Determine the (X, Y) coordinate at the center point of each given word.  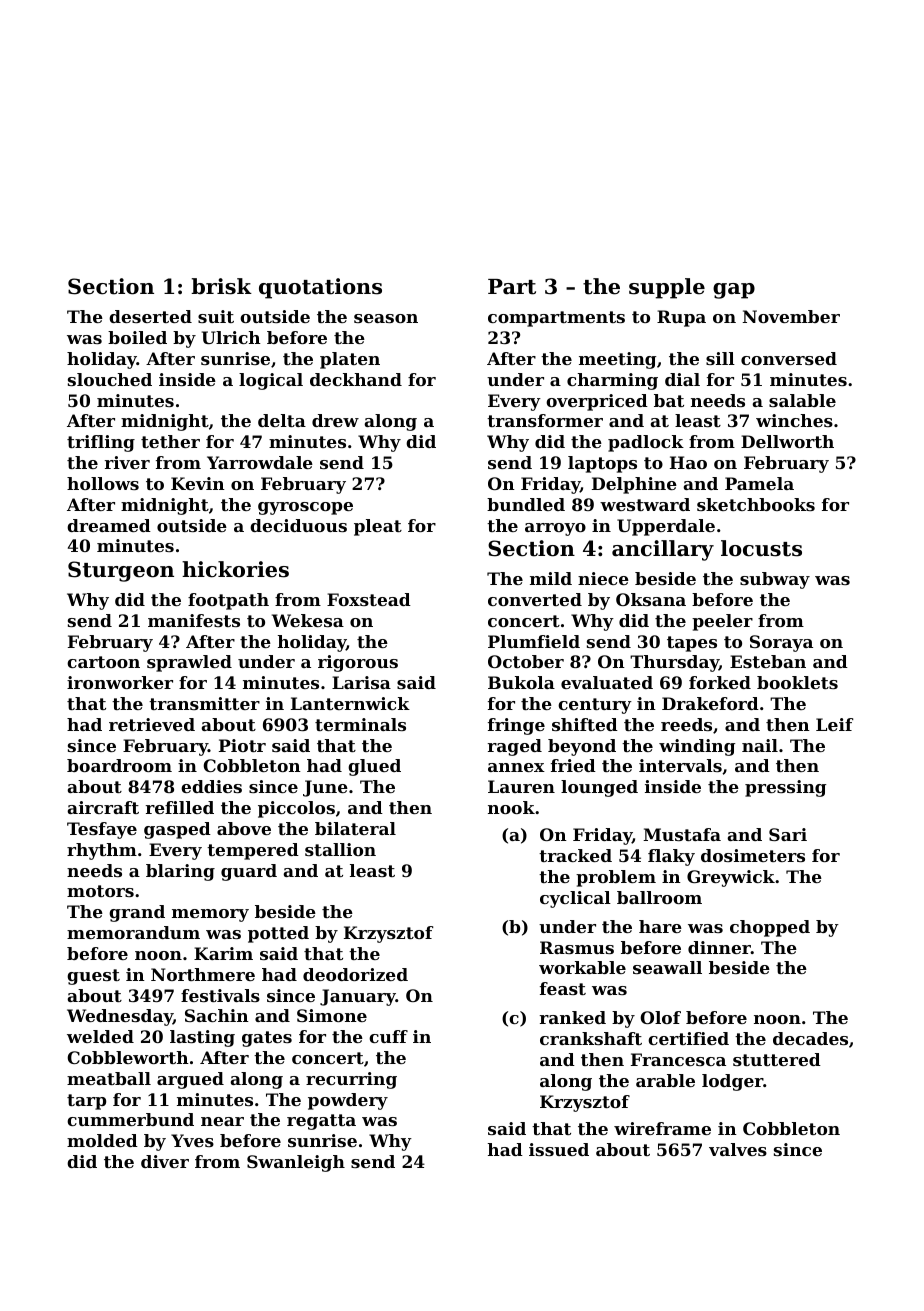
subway (775, 580)
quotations (320, 288)
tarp (86, 1102)
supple (667, 288)
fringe (516, 726)
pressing (785, 788)
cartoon (103, 662)
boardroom (119, 765)
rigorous (358, 663)
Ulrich (231, 337)
